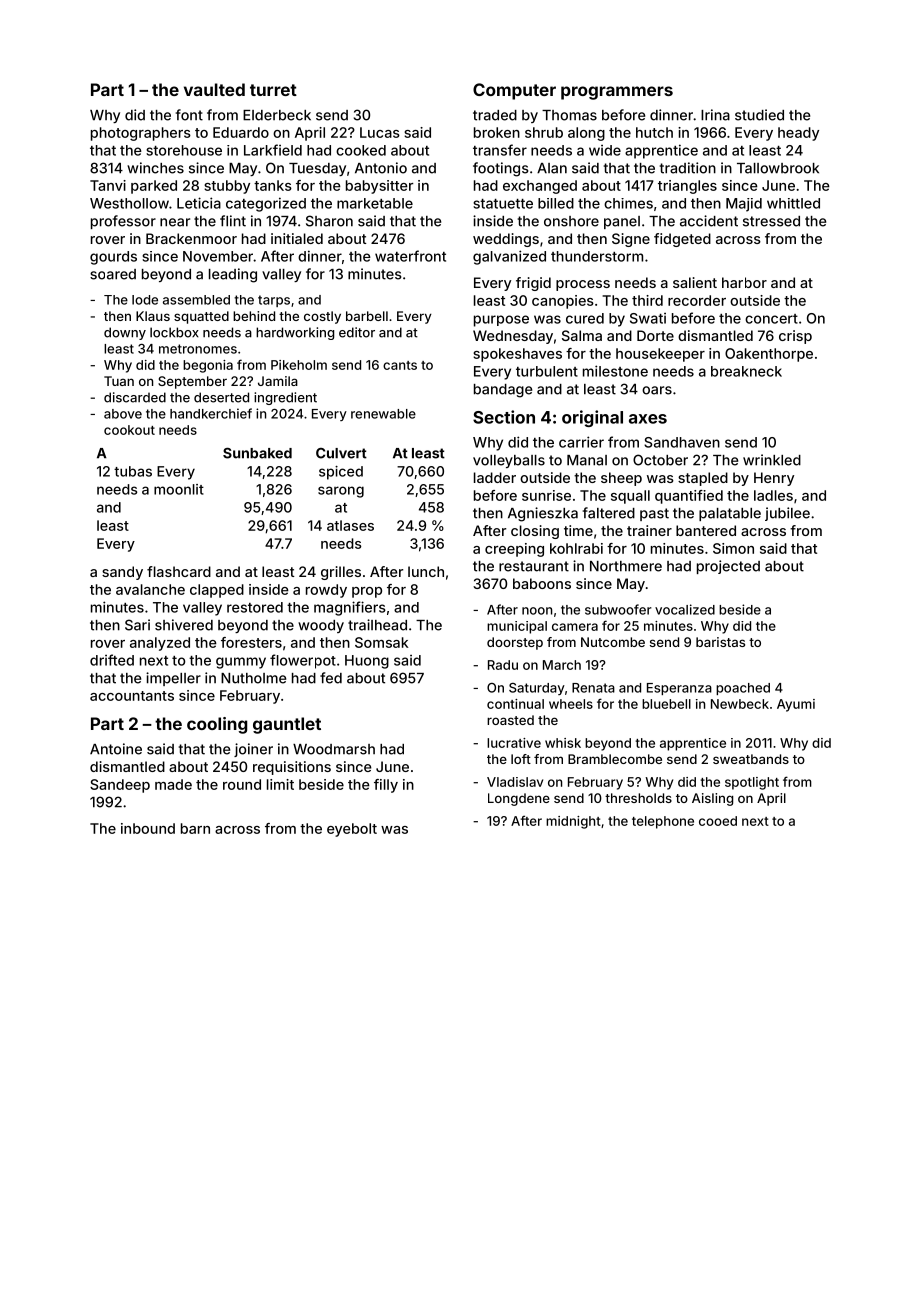  What do you see at coordinates (214, 89) in the image?
I see `vaulted` at bounding box center [214, 89].
